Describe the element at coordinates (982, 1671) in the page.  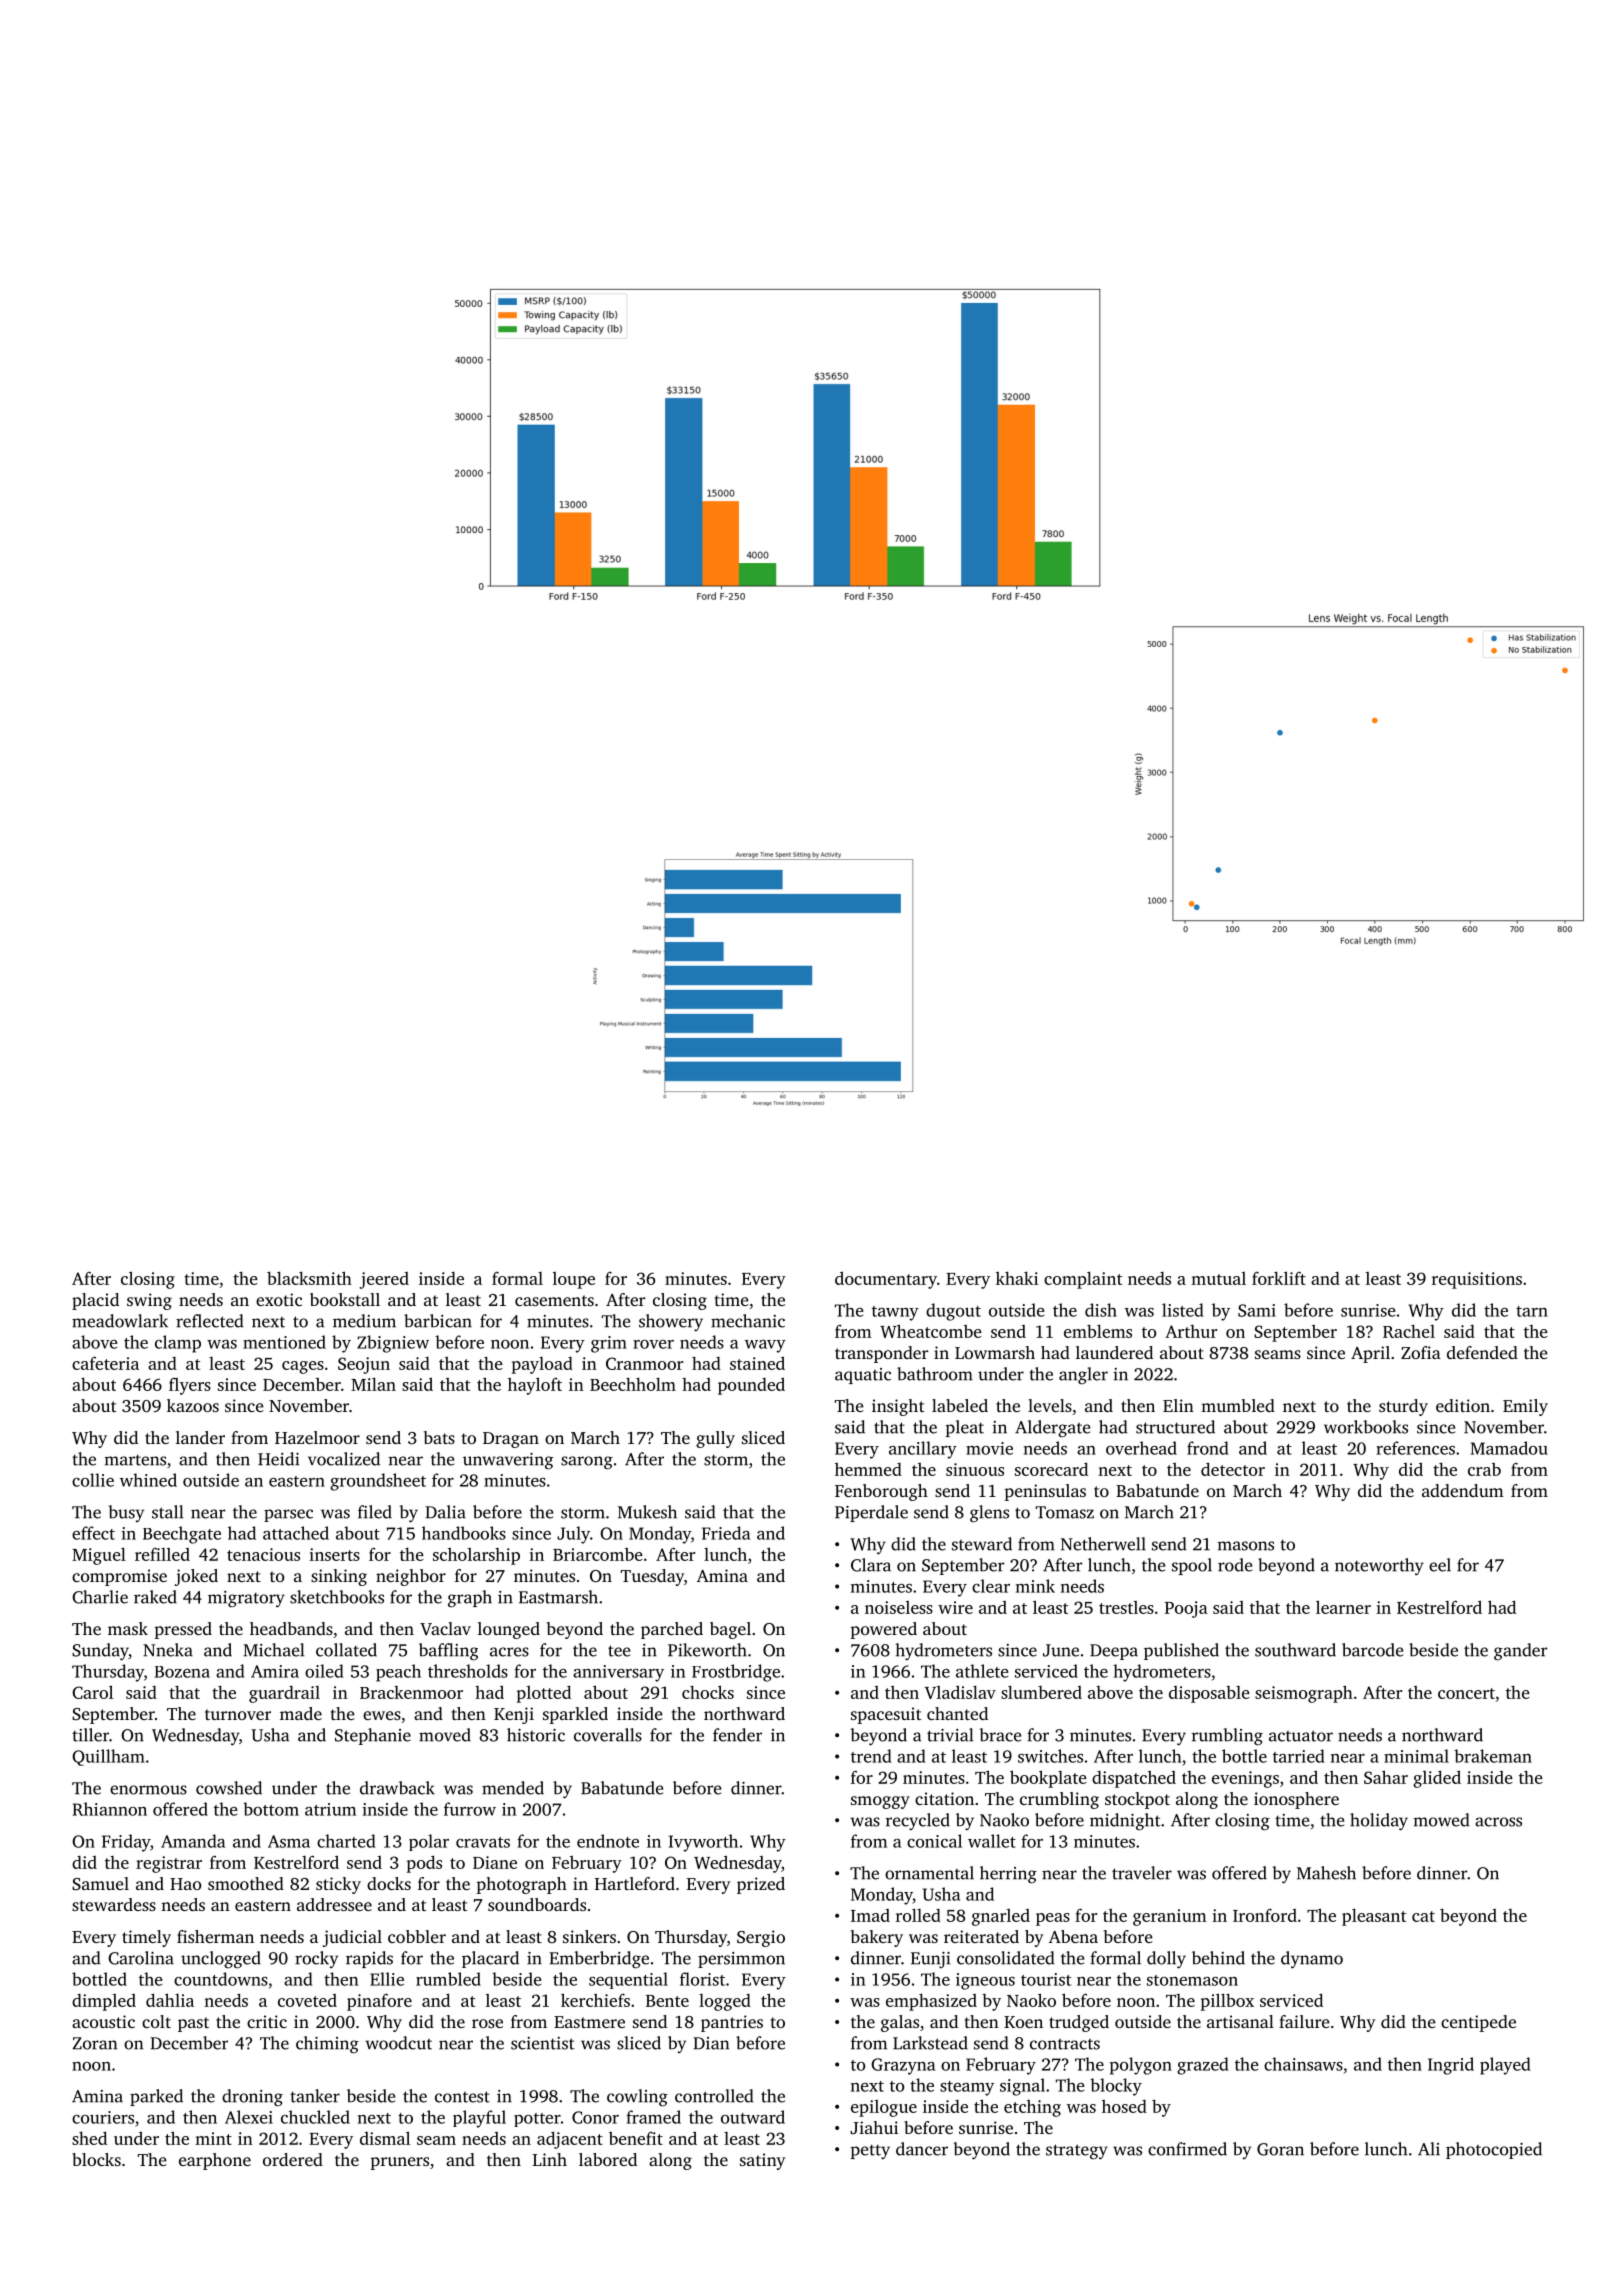
I see `athlete` at that location.
